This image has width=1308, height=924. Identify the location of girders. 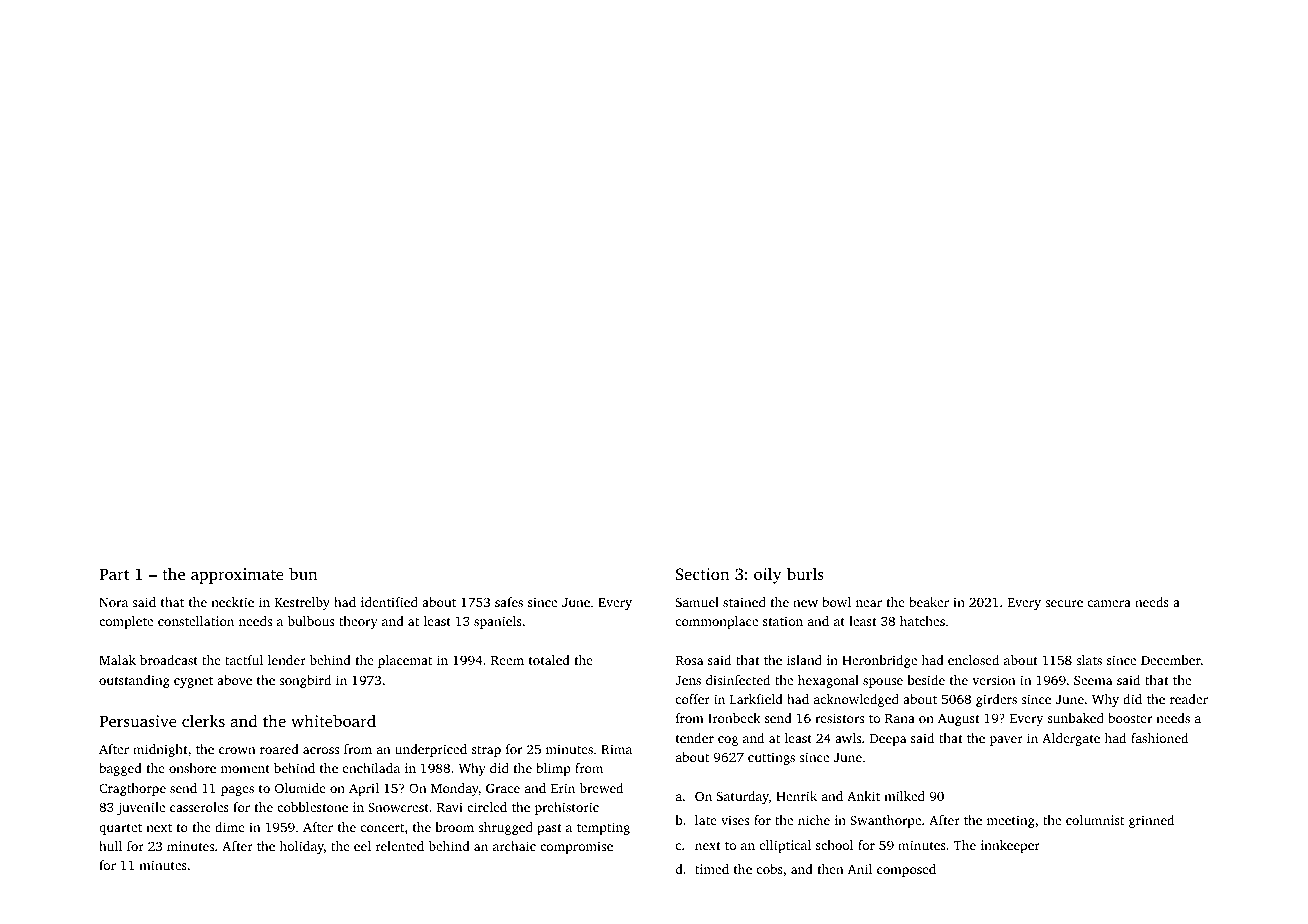
(996, 700).
